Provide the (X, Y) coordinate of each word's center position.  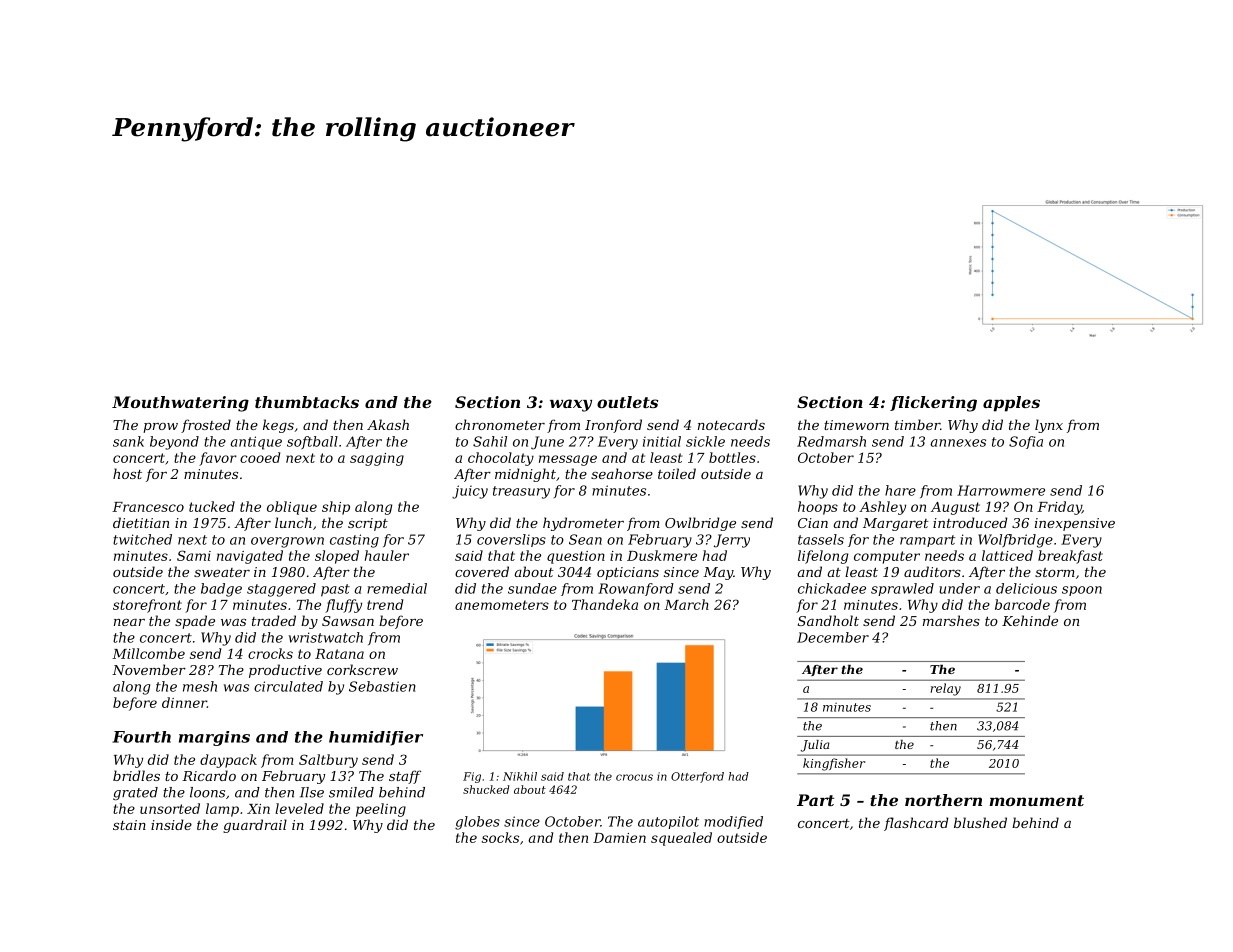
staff (405, 777)
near (129, 622)
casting (354, 541)
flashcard (916, 824)
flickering (933, 404)
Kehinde (1030, 620)
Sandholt (828, 620)
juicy (470, 492)
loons (207, 792)
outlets (627, 402)
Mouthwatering (180, 404)
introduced (970, 522)
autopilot (668, 822)
